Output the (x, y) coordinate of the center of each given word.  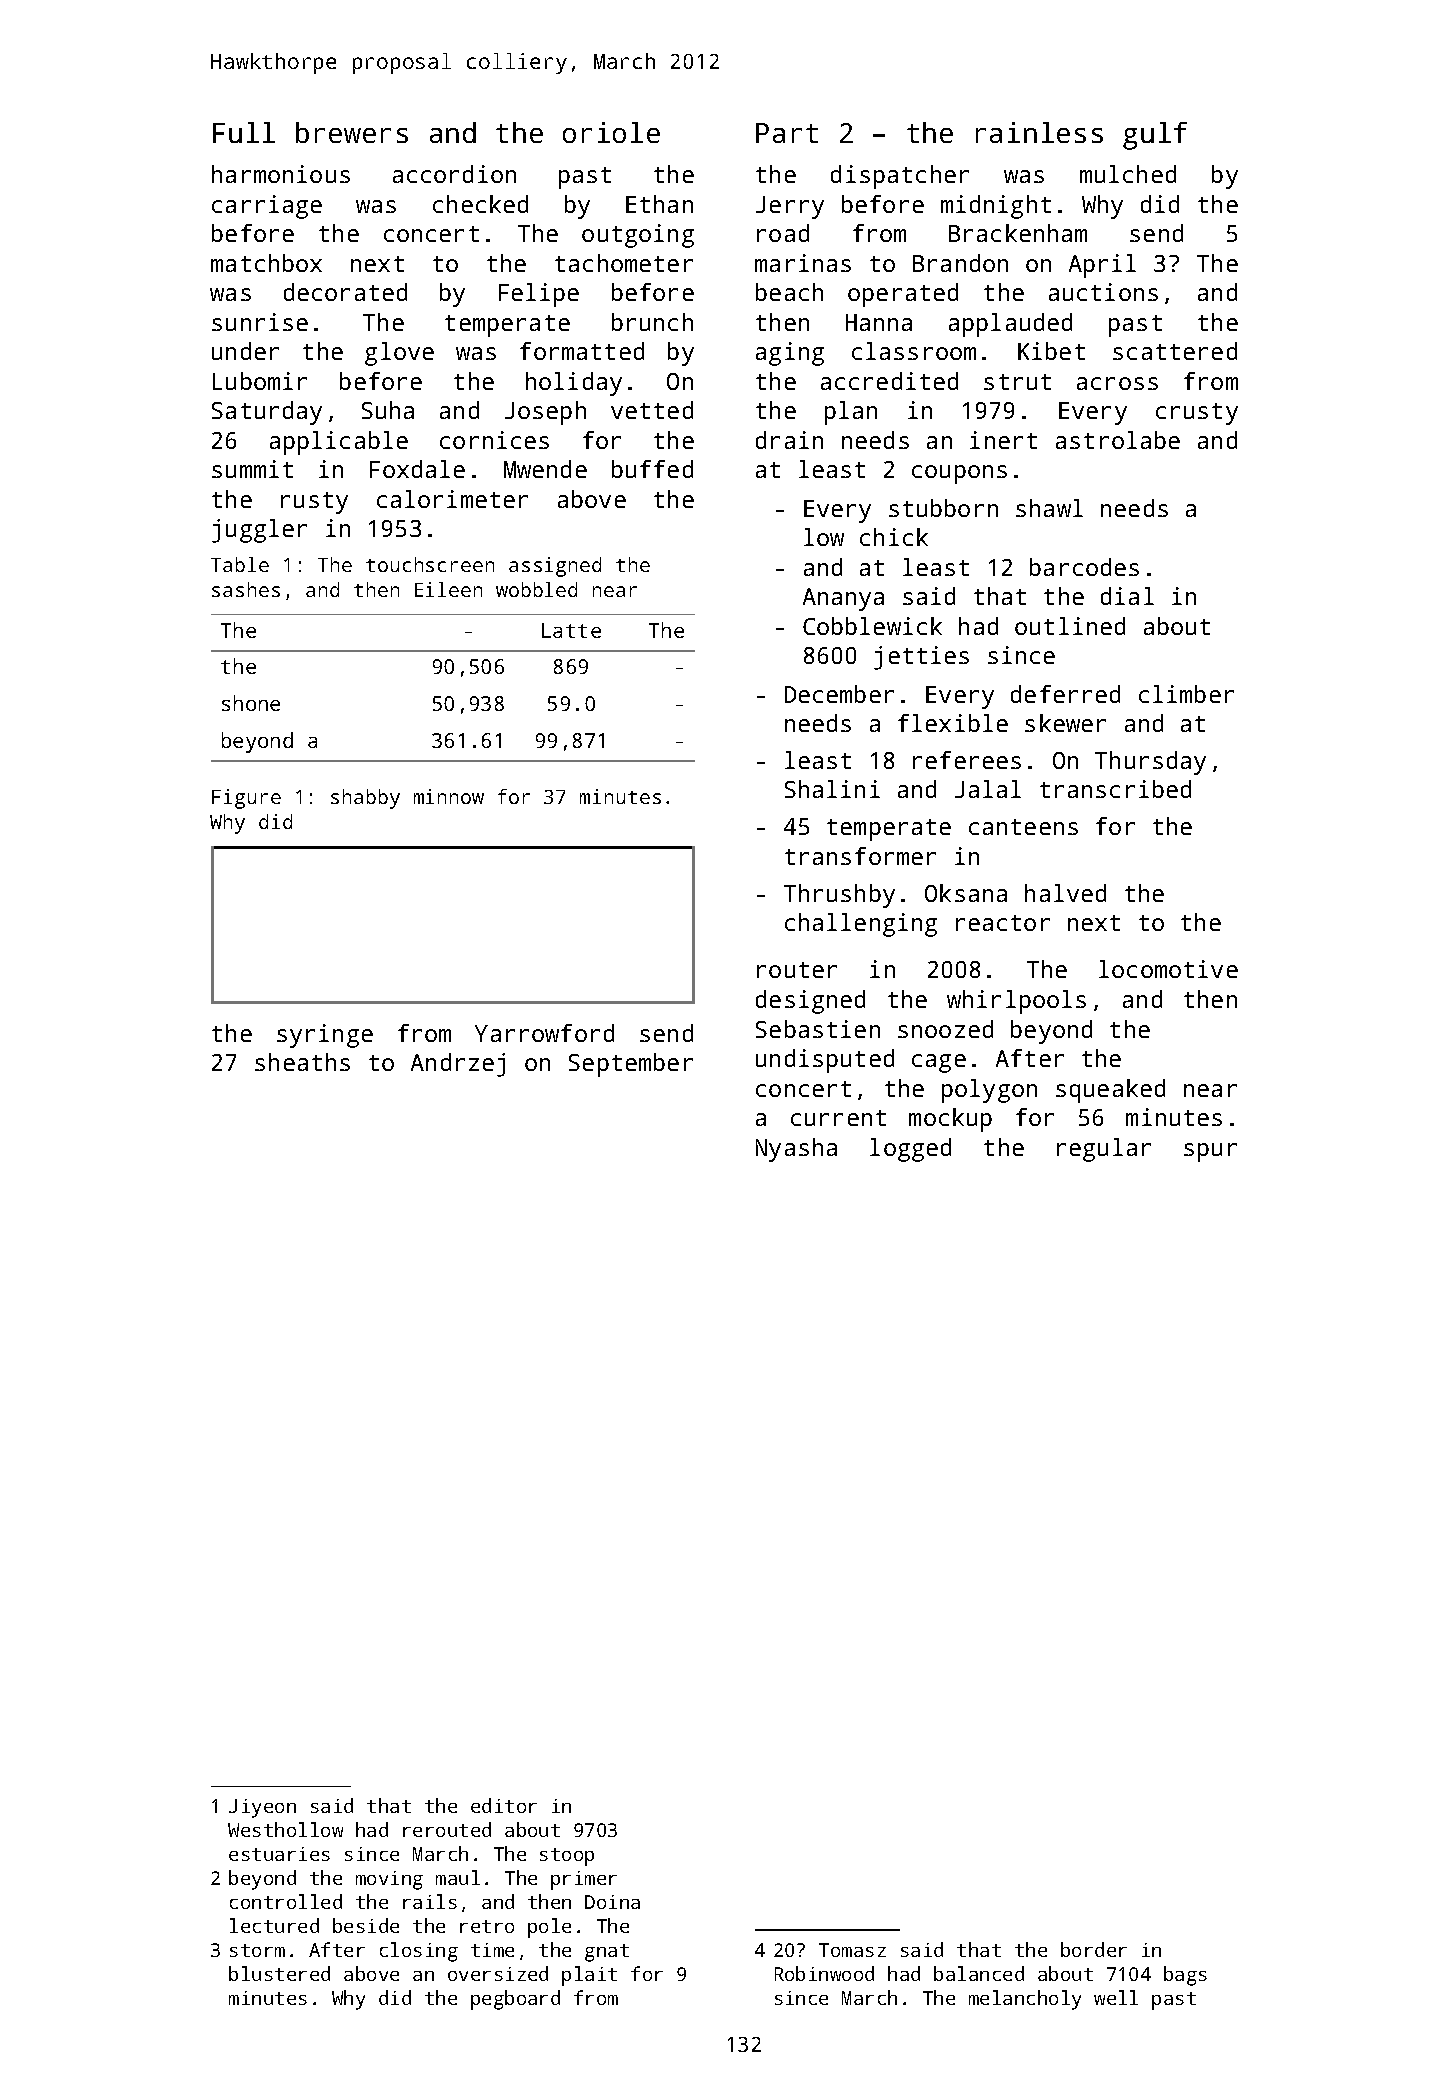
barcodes (1084, 567)
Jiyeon (262, 1808)
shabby (365, 799)
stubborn (943, 508)
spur (1210, 1152)
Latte (571, 630)
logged (910, 1150)
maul (458, 1877)
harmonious (281, 174)
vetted (652, 410)
